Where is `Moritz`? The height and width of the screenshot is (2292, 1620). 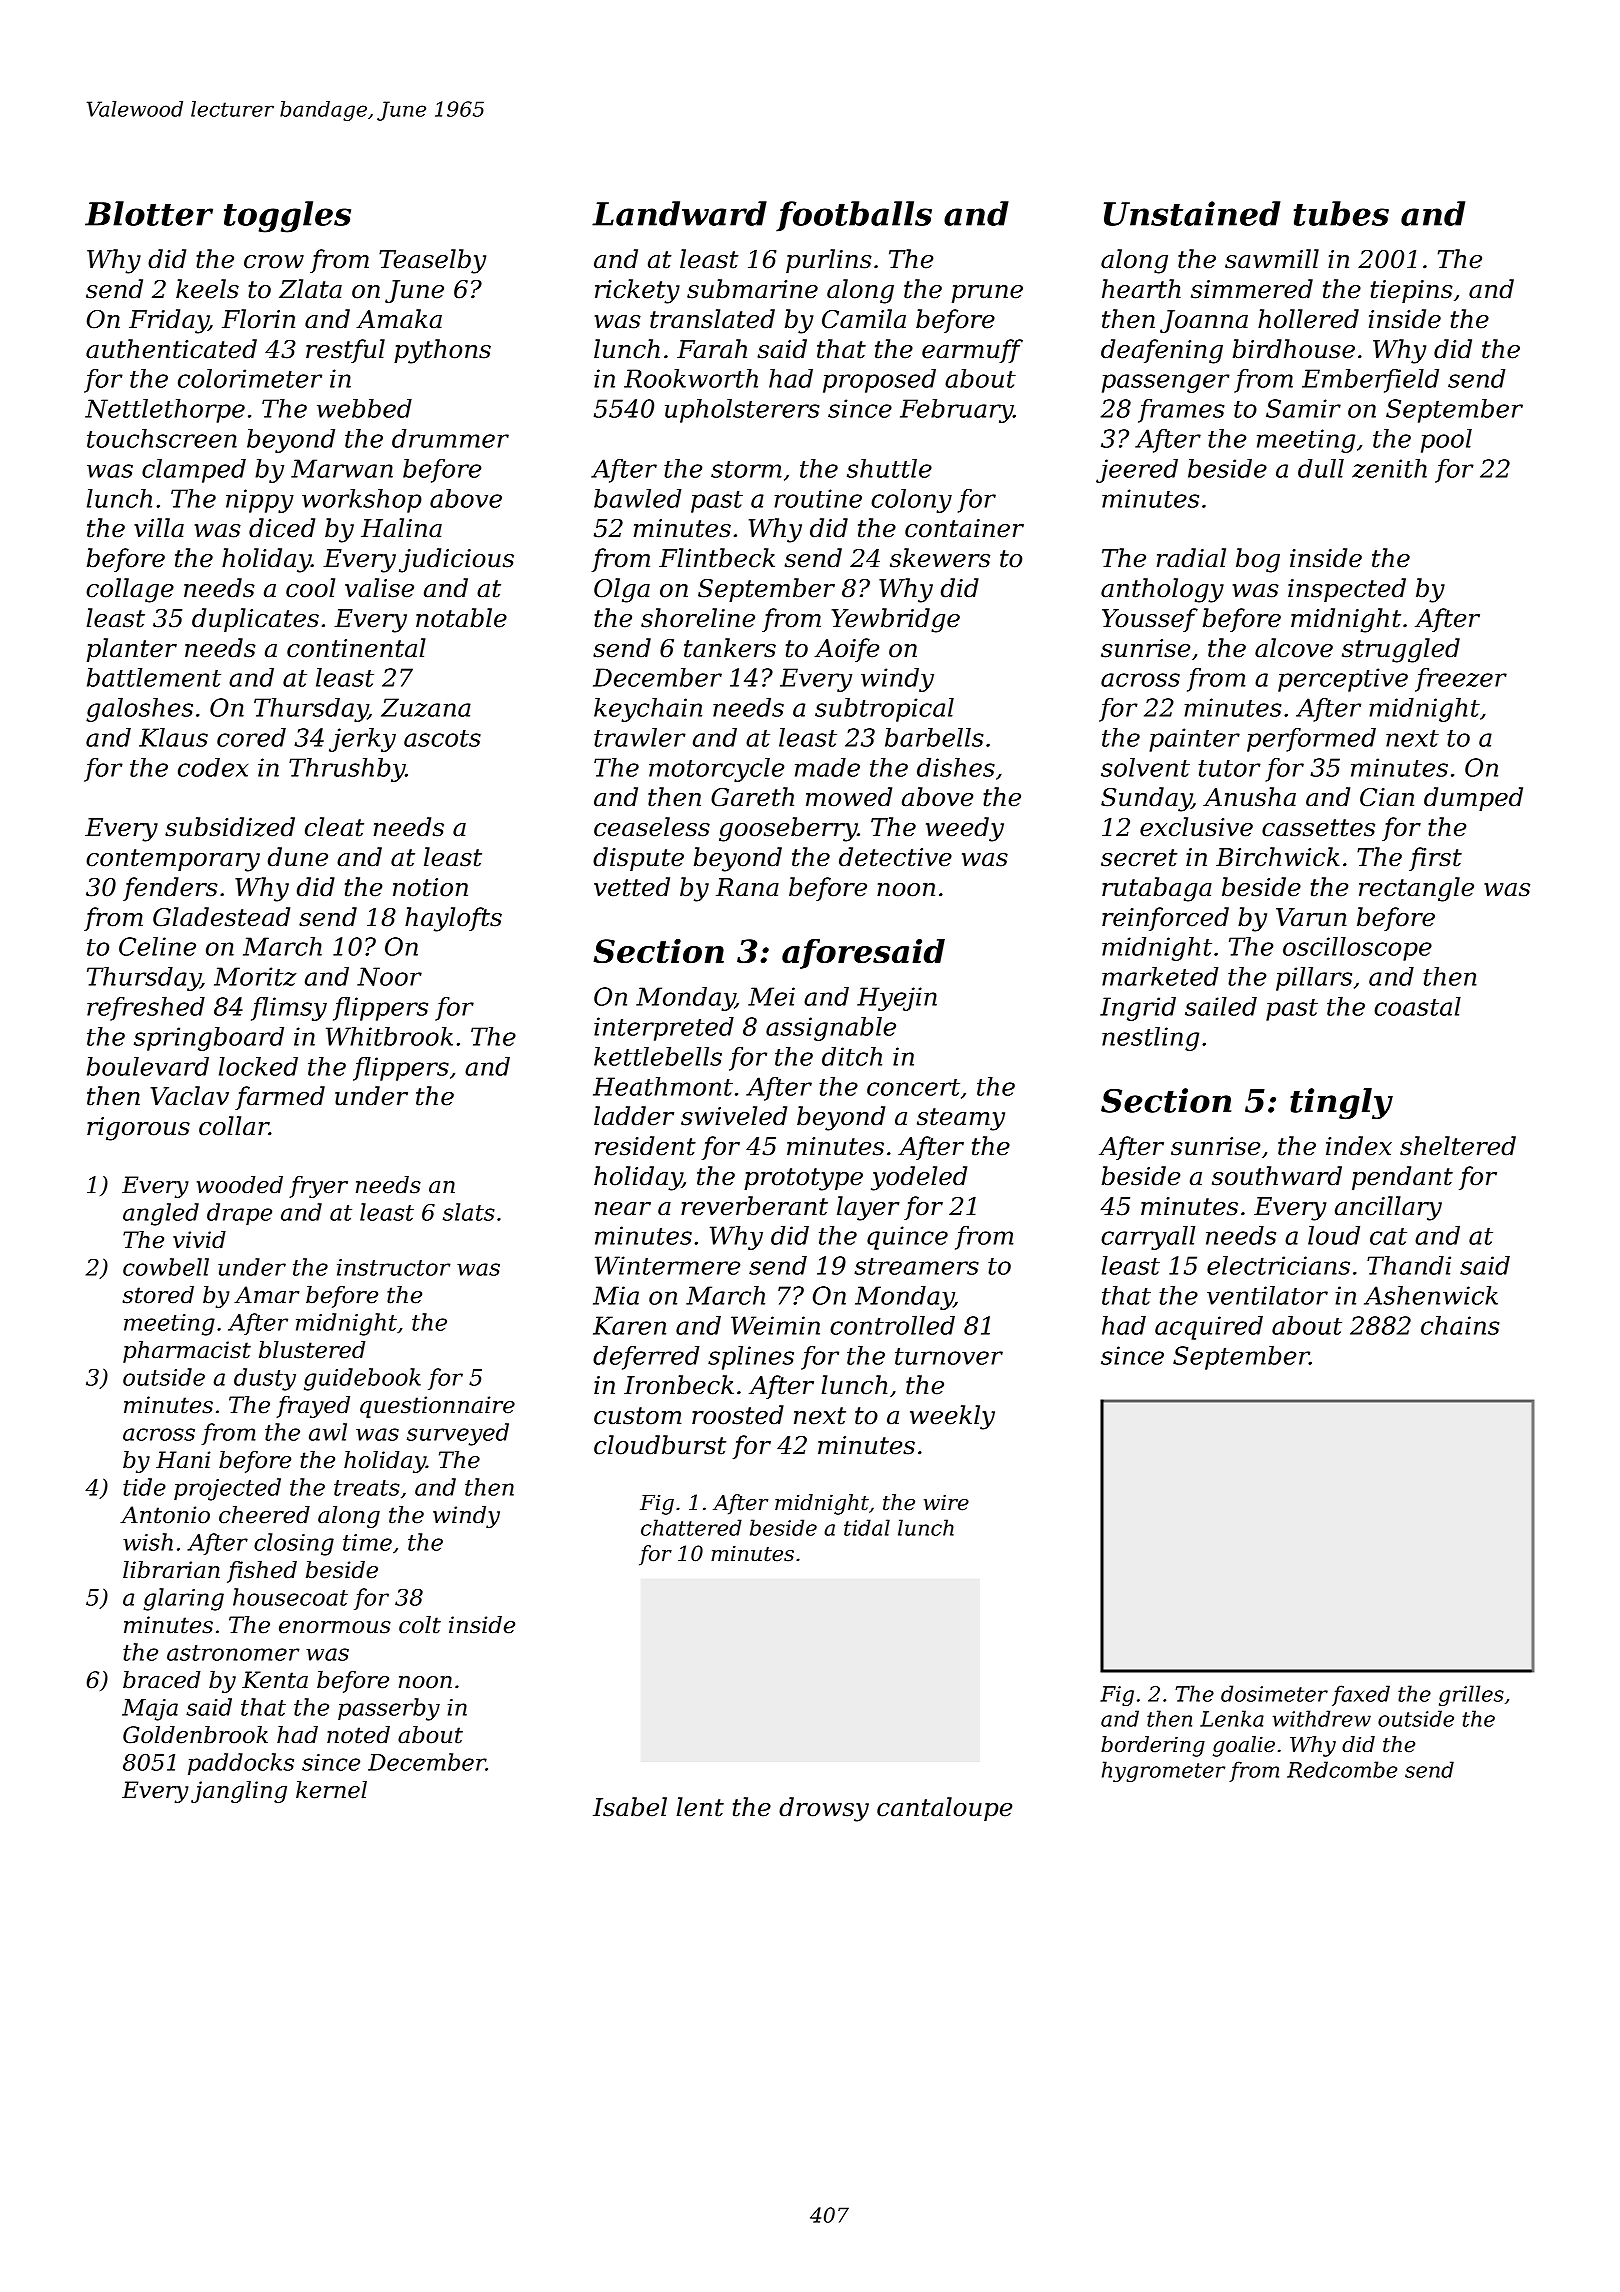
Moritz is located at coordinates (255, 976).
